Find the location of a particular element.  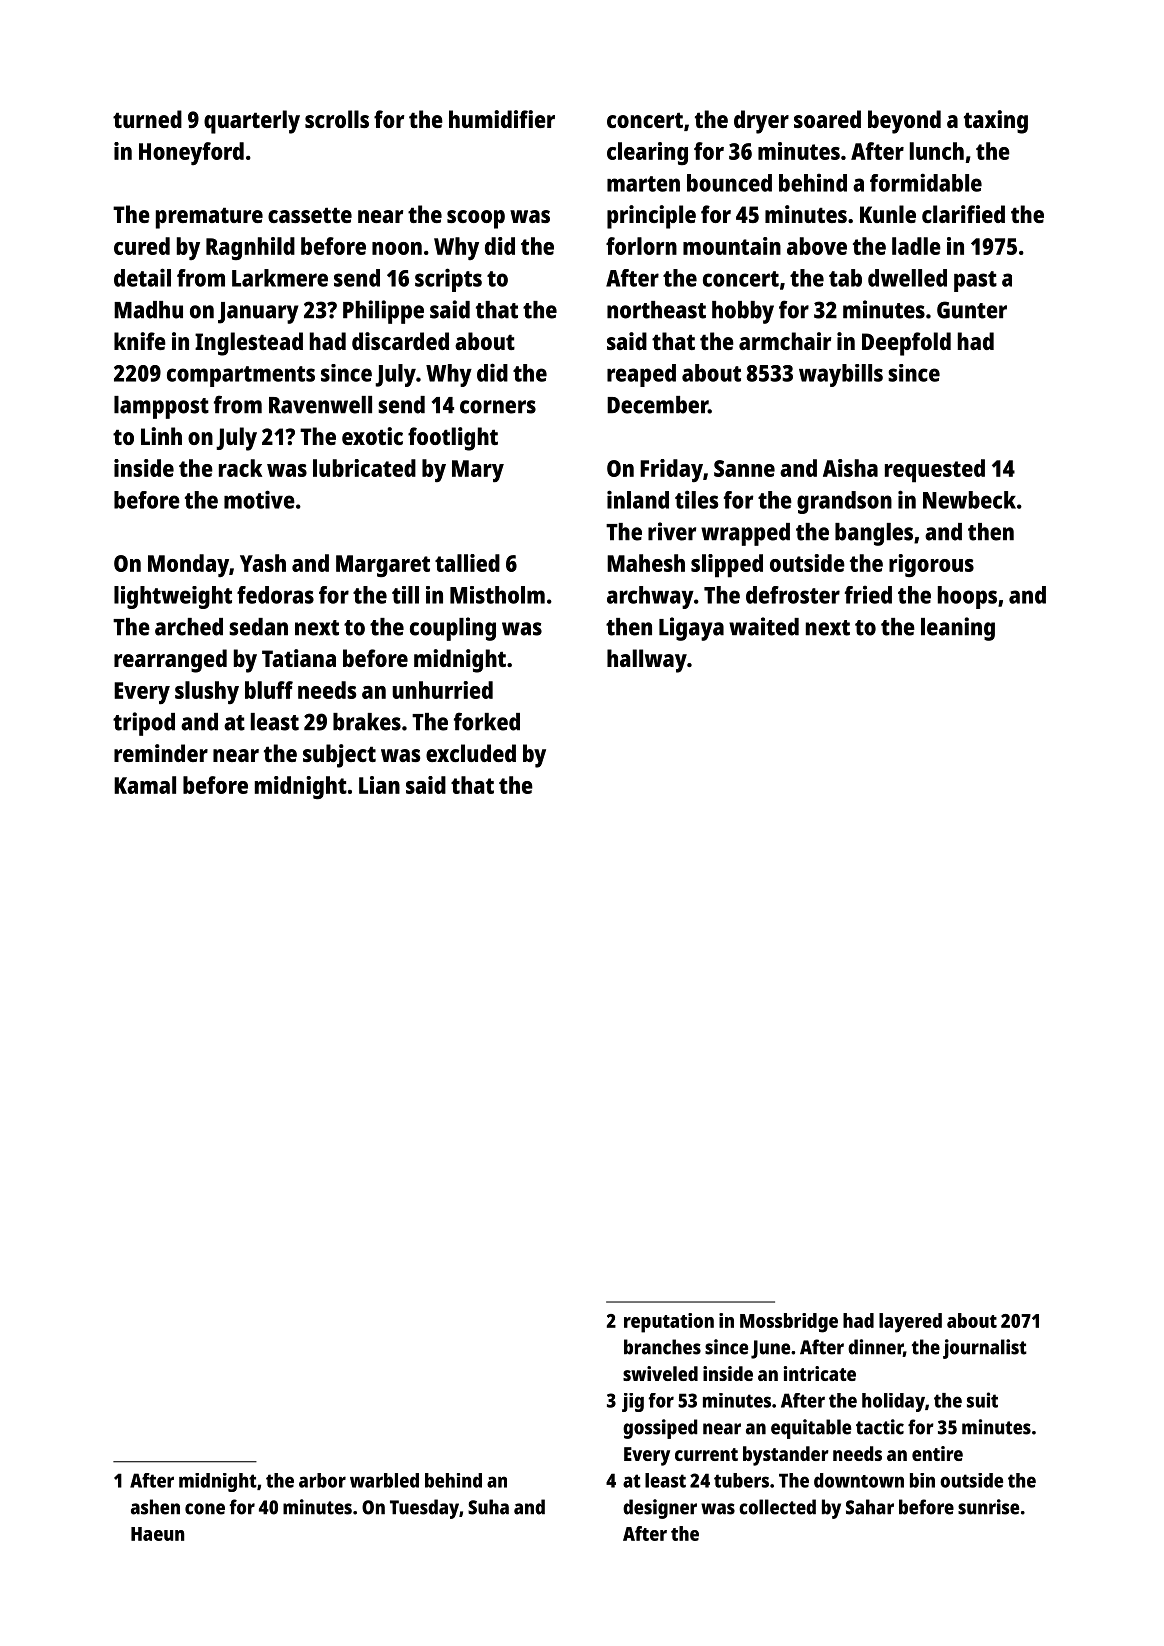

turned is located at coordinates (147, 119).
